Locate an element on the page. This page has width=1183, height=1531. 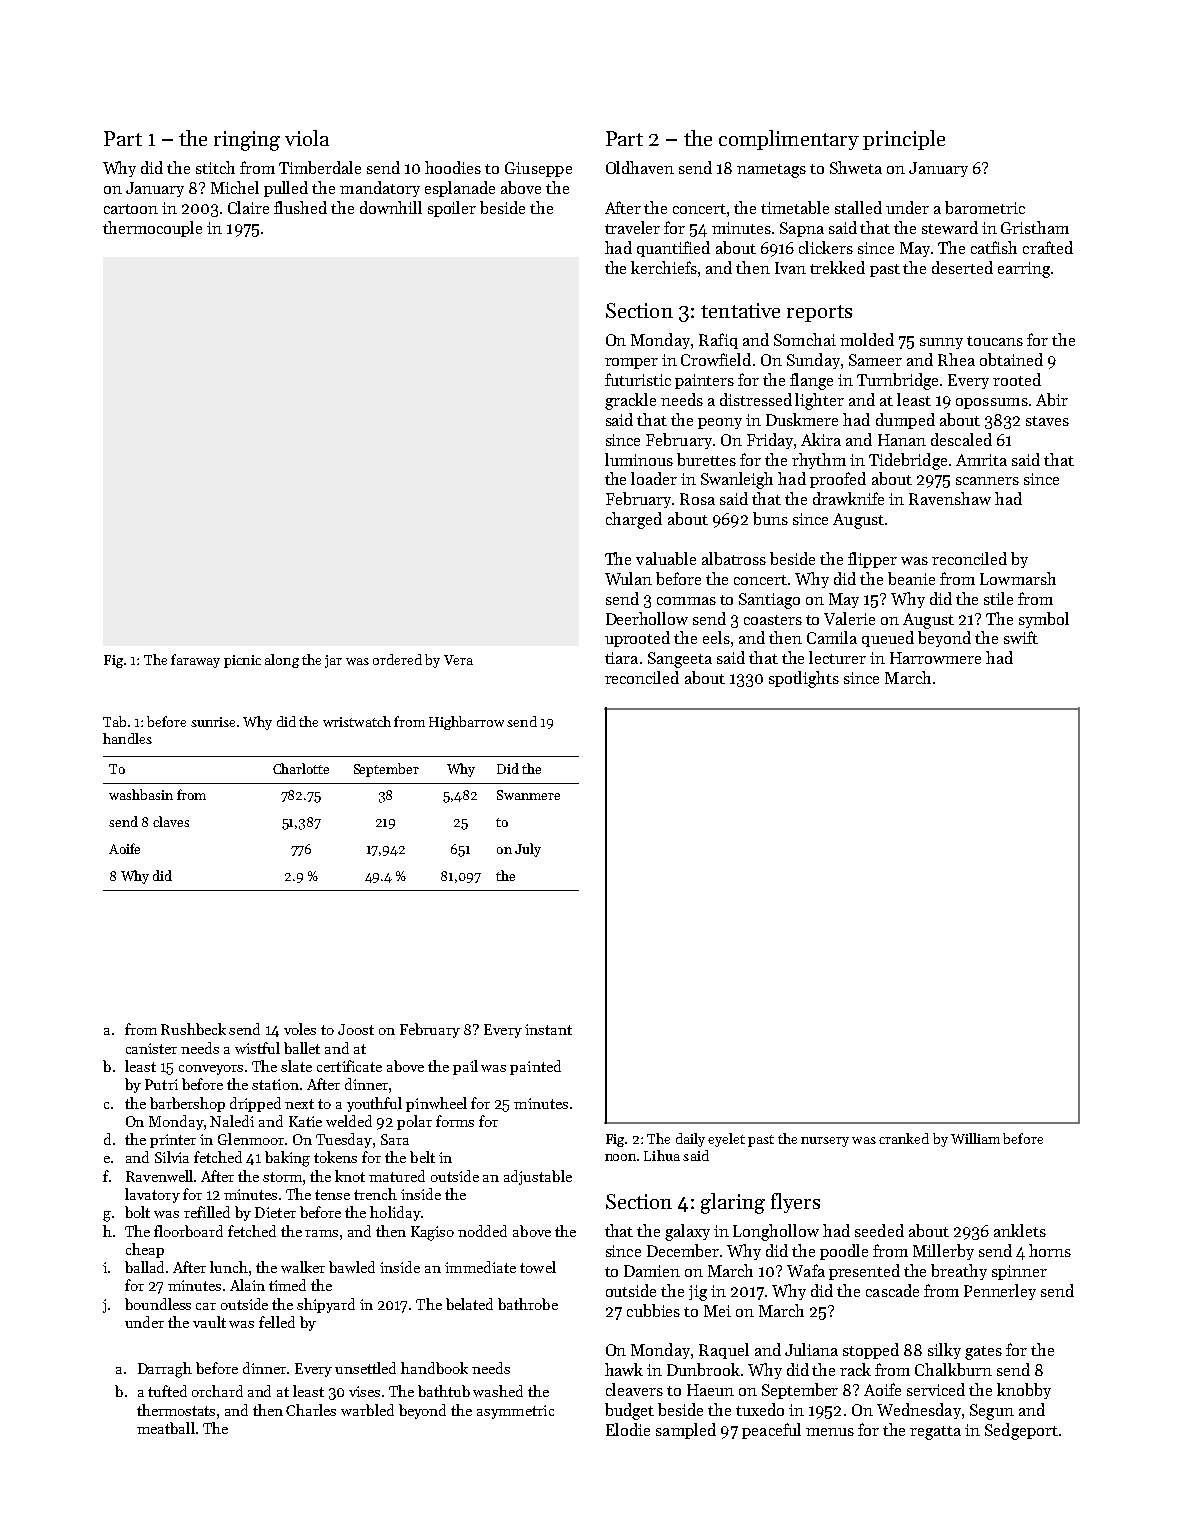
Charles is located at coordinates (311, 1410).
